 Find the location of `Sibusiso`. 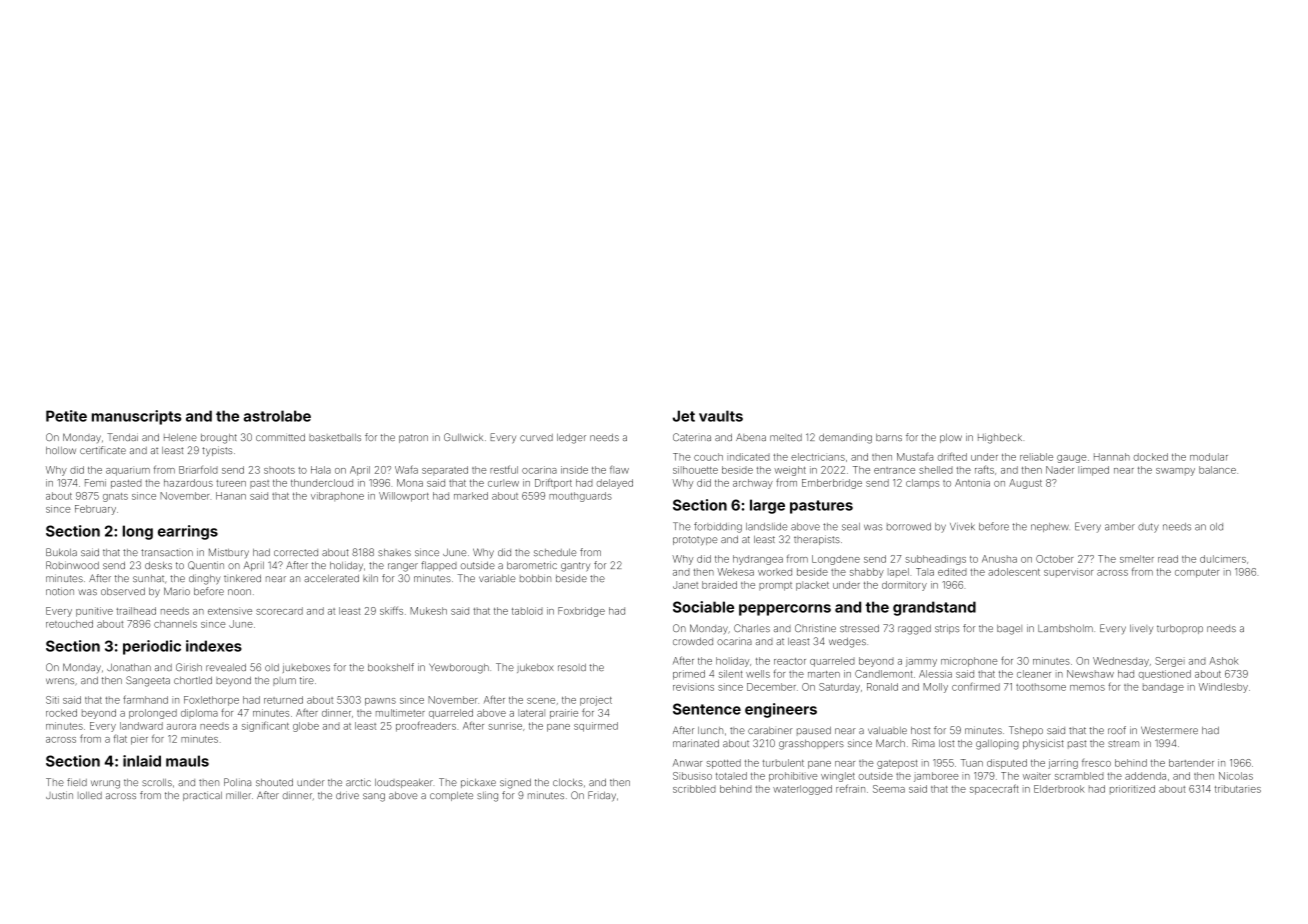

Sibusiso is located at coordinates (692, 776).
